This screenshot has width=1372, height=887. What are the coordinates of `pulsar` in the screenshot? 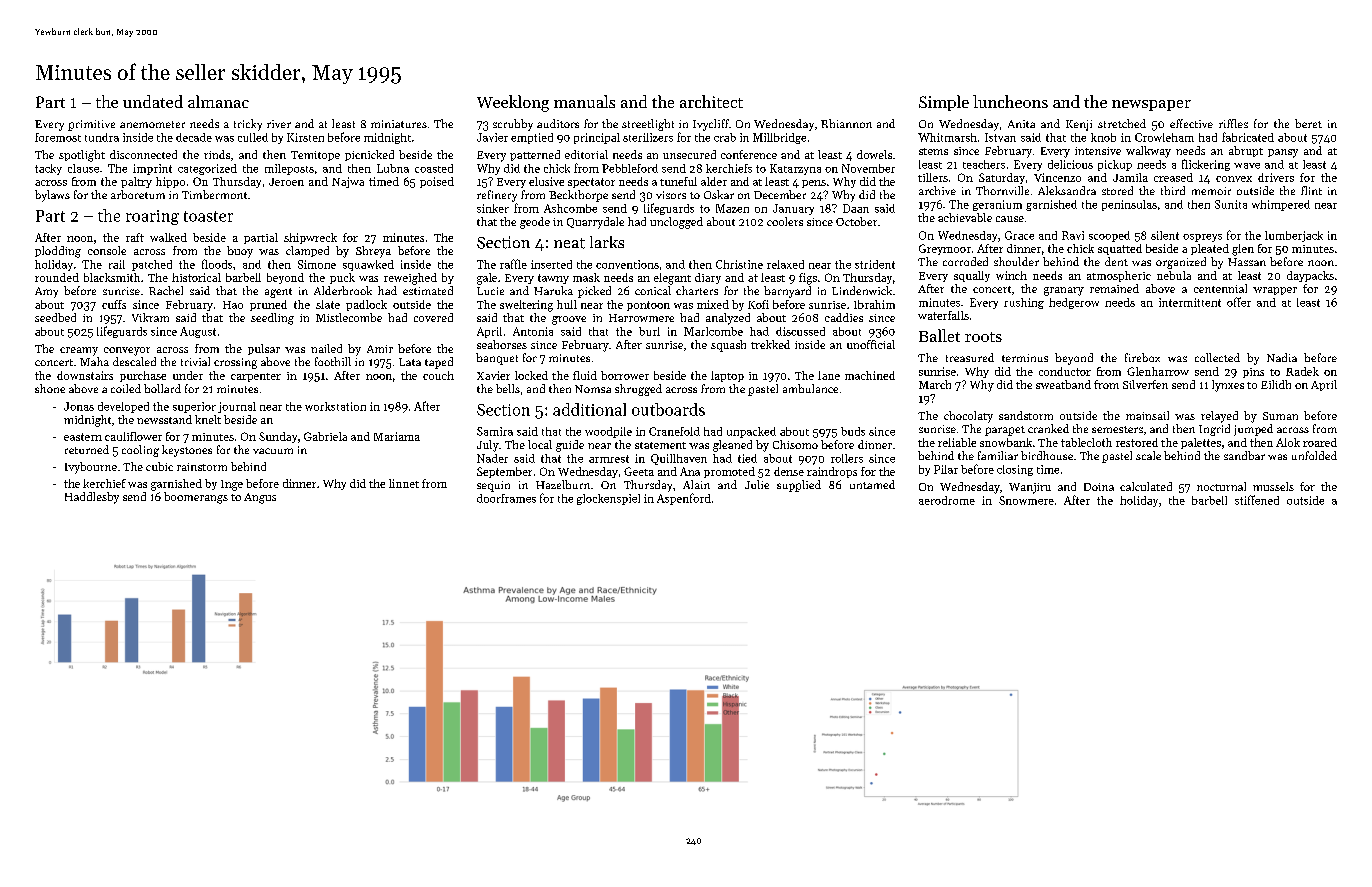 It's located at (264, 349).
